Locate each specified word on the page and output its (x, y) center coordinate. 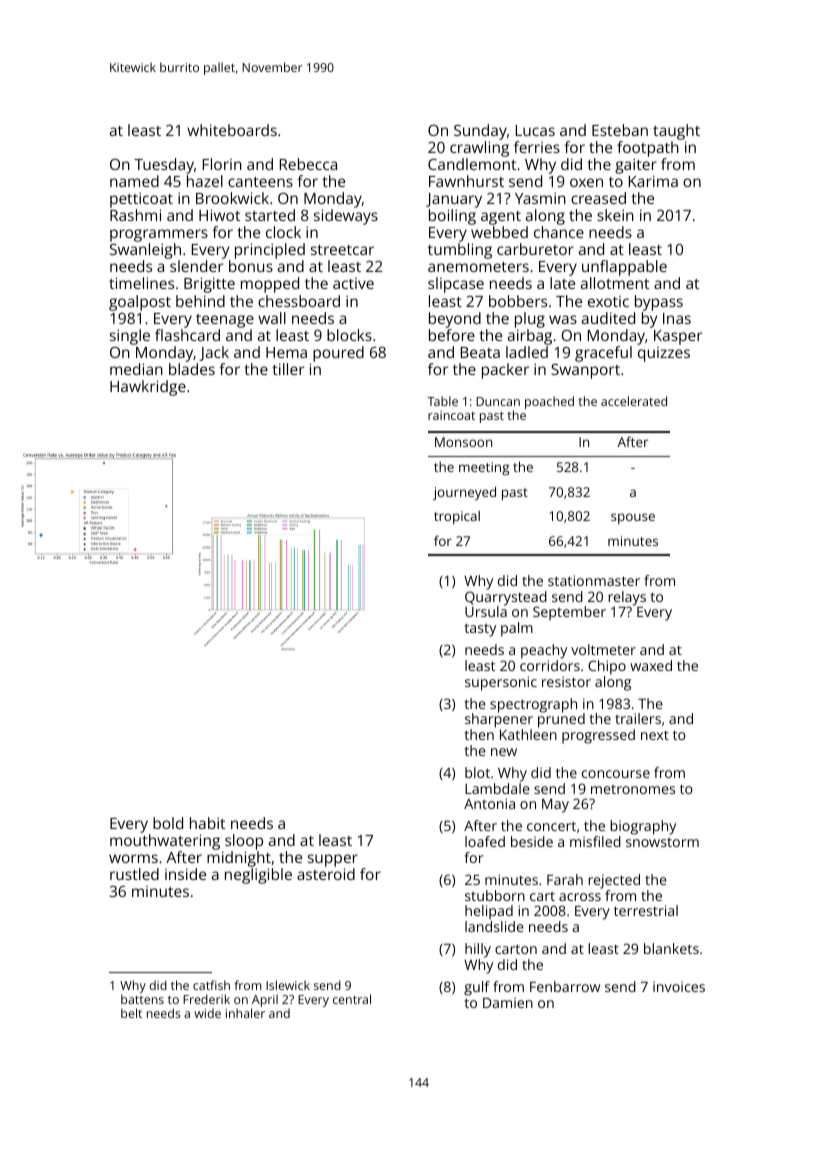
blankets (671, 948)
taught (676, 132)
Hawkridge (148, 388)
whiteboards (232, 130)
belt (131, 1013)
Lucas (535, 130)
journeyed (464, 493)
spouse (633, 518)
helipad (489, 912)
